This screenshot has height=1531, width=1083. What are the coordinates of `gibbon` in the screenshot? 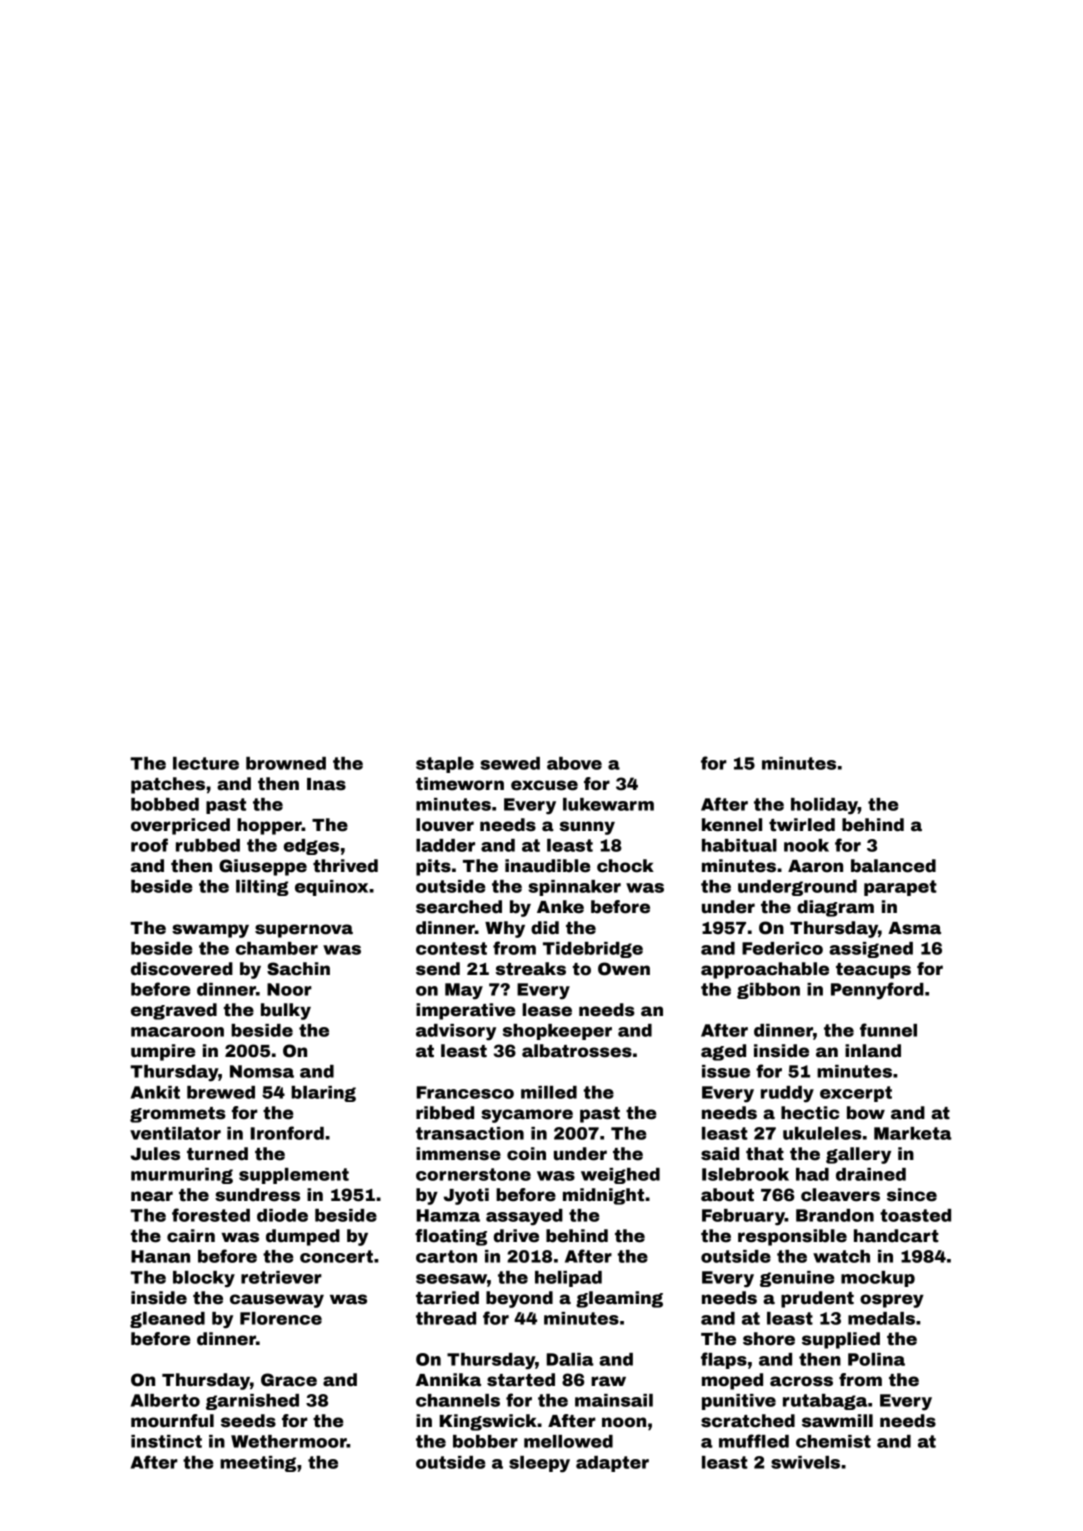 It's located at (768, 991).
